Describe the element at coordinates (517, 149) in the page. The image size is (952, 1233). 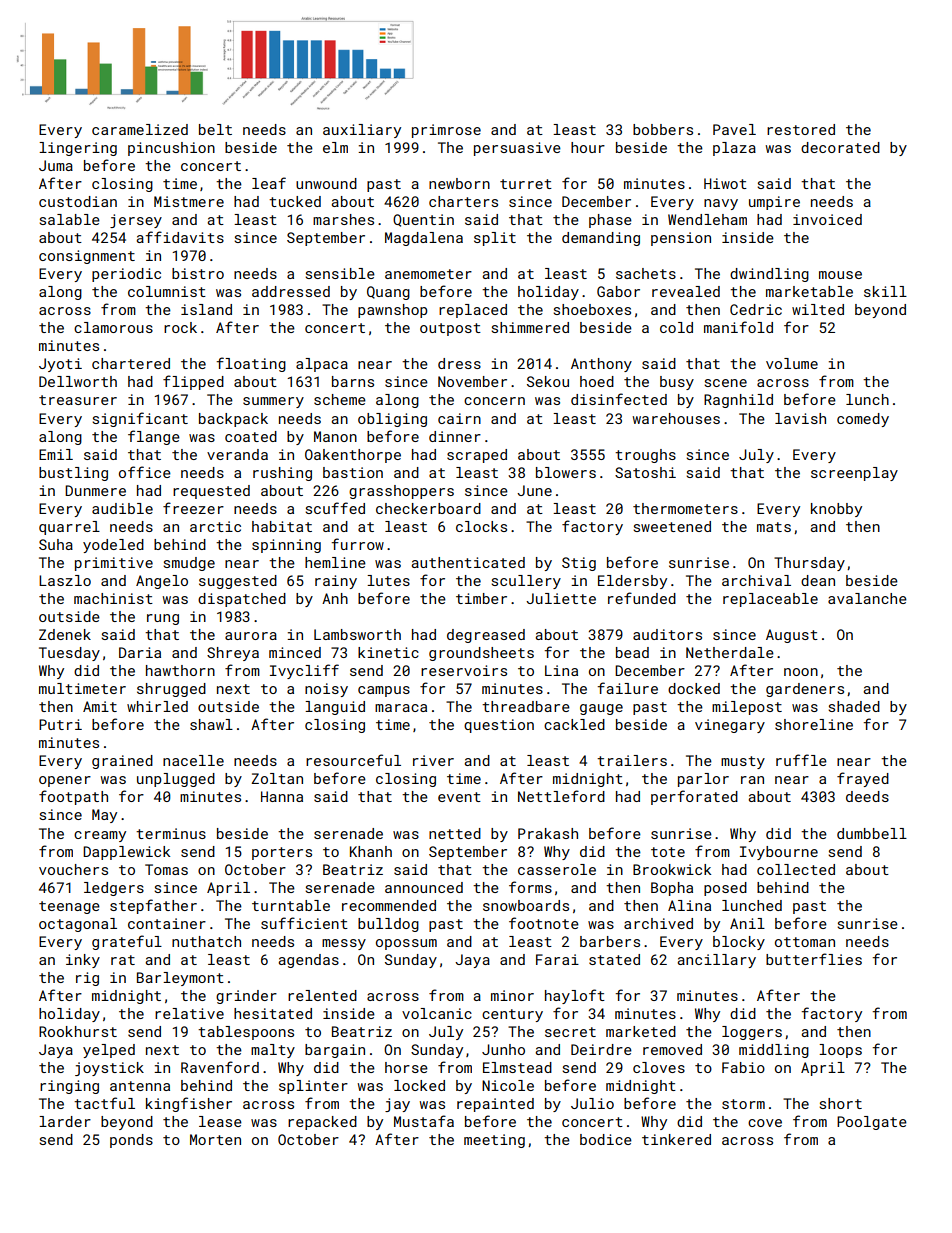
I see `persuasive` at that location.
